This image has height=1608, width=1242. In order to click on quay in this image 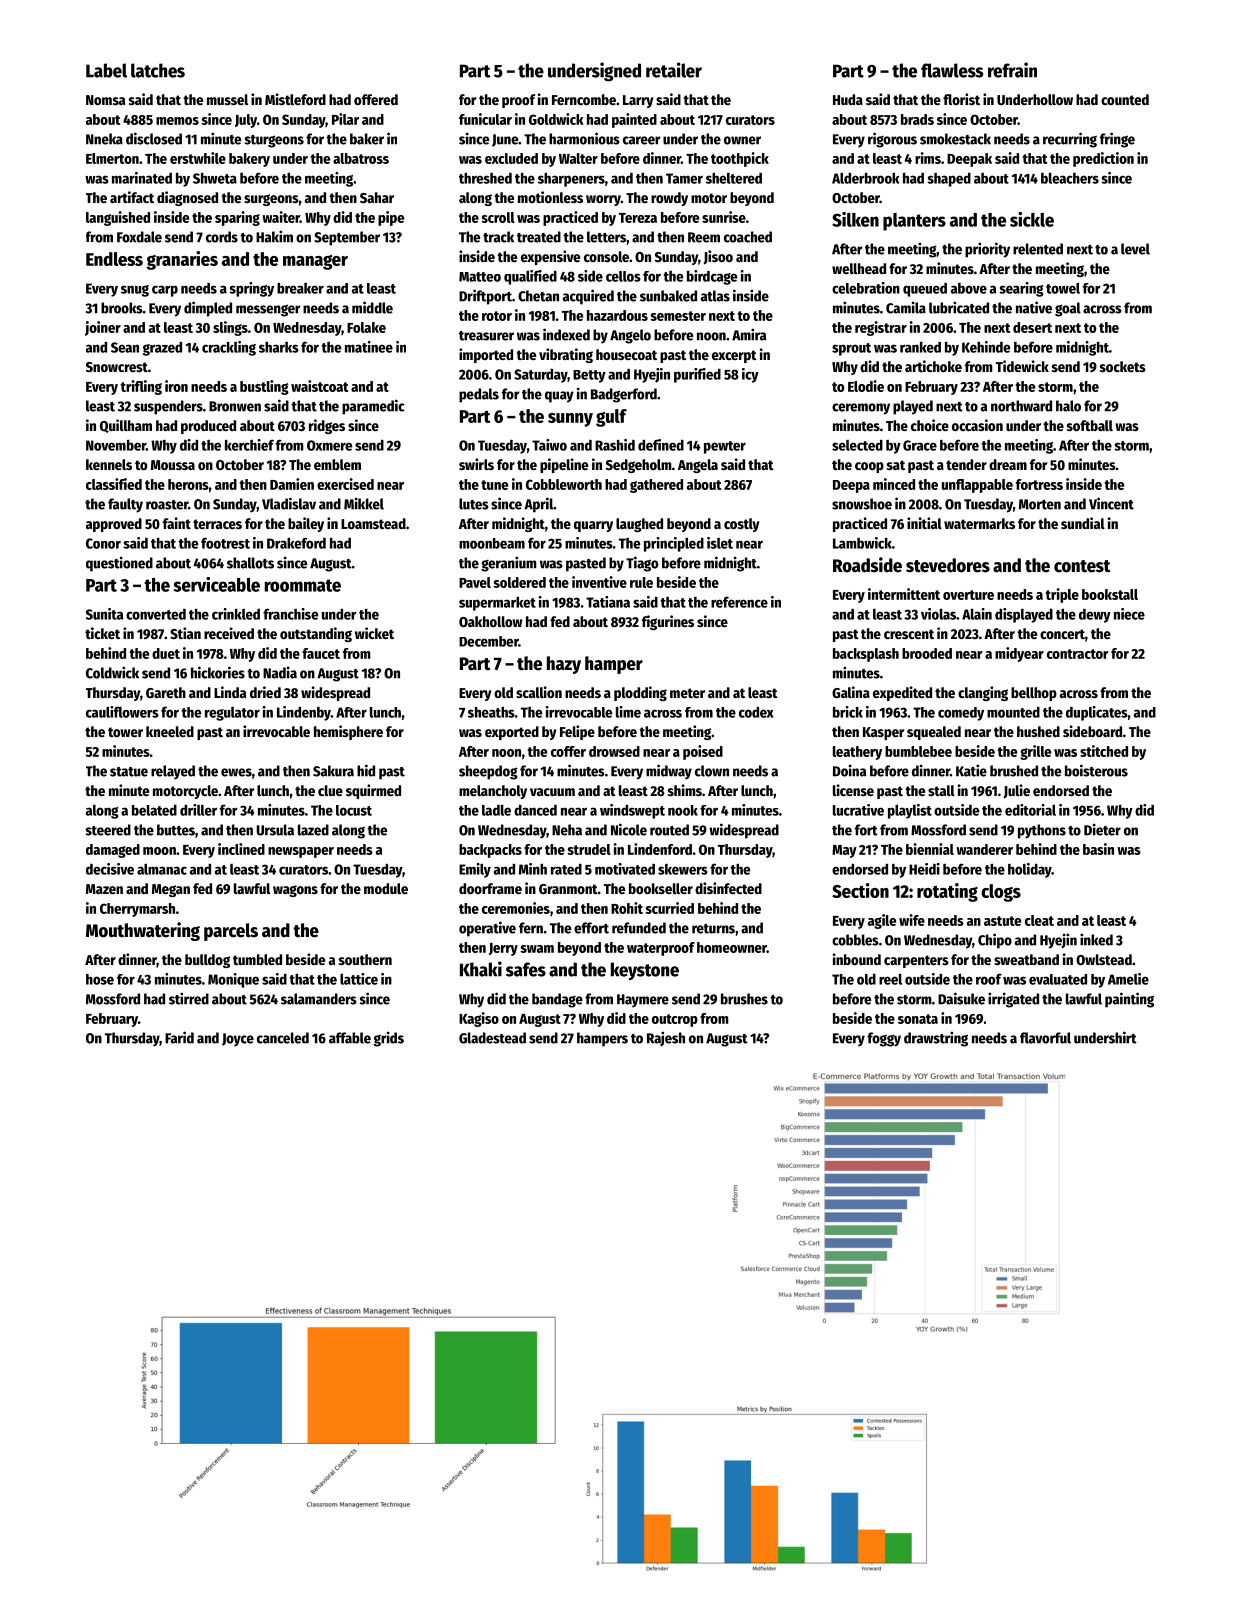, I will do `click(559, 397)`.
